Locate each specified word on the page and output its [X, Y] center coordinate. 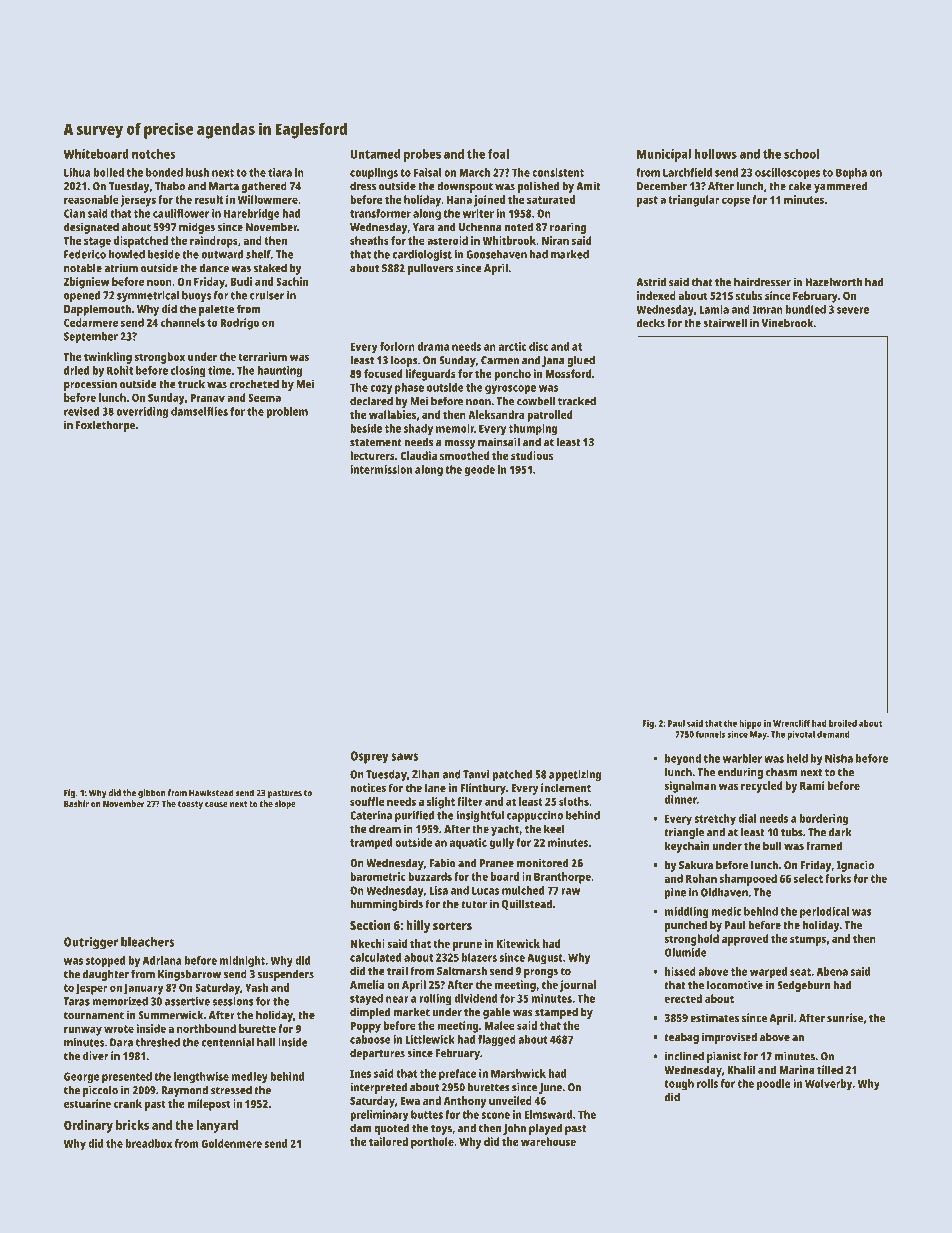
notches [153, 154]
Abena [832, 971]
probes [422, 155]
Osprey [369, 757]
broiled [843, 723]
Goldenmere [231, 1143]
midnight [242, 962]
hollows [715, 154]
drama [433, 346]
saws [404, 757]
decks [651, 323]
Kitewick [518, 943]
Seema [264, 397]
